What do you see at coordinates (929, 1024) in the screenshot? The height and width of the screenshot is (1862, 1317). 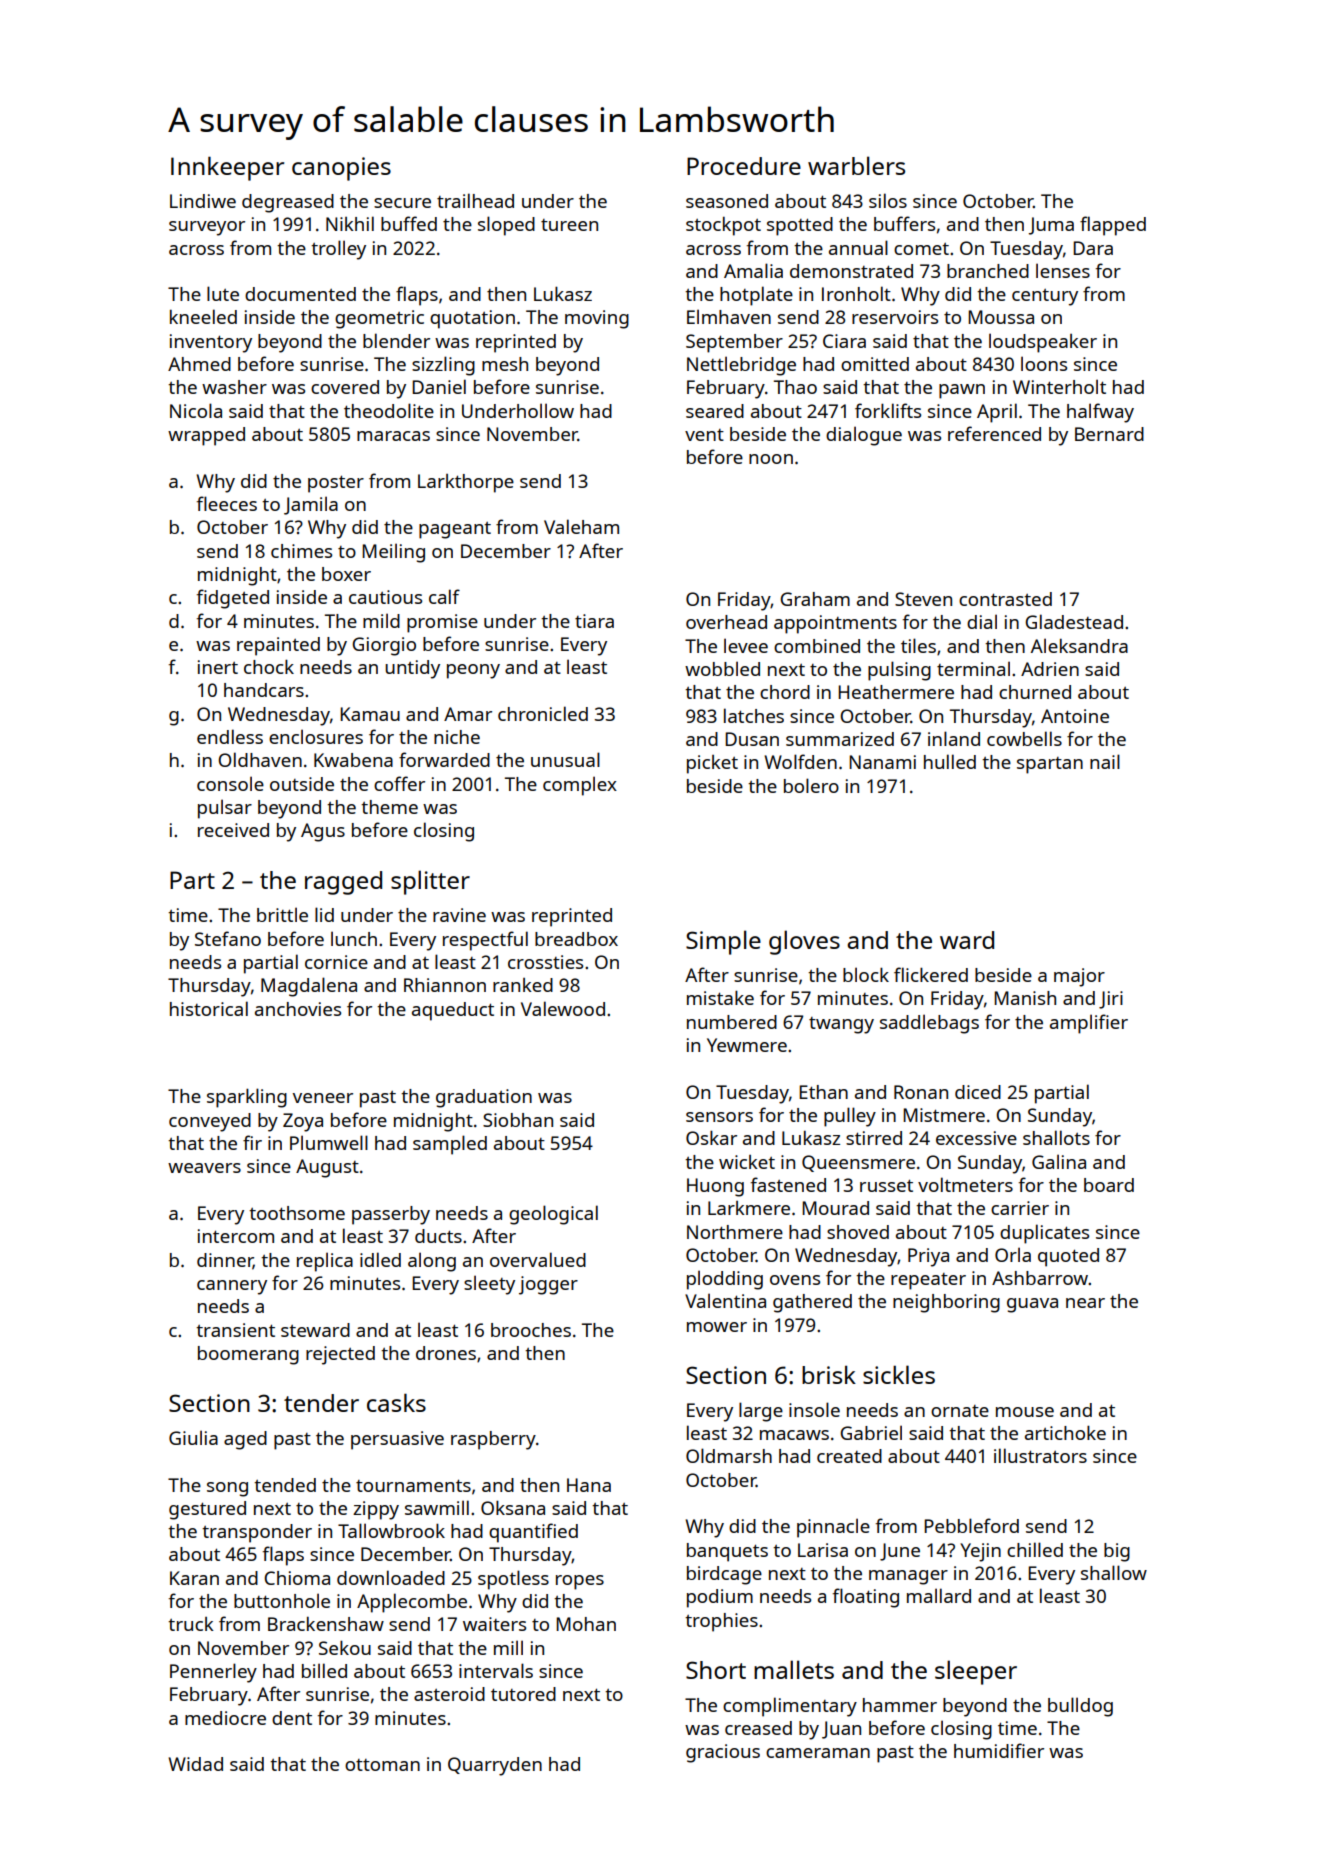 I see `saddlebags` at bounding box center [929, 1024].
